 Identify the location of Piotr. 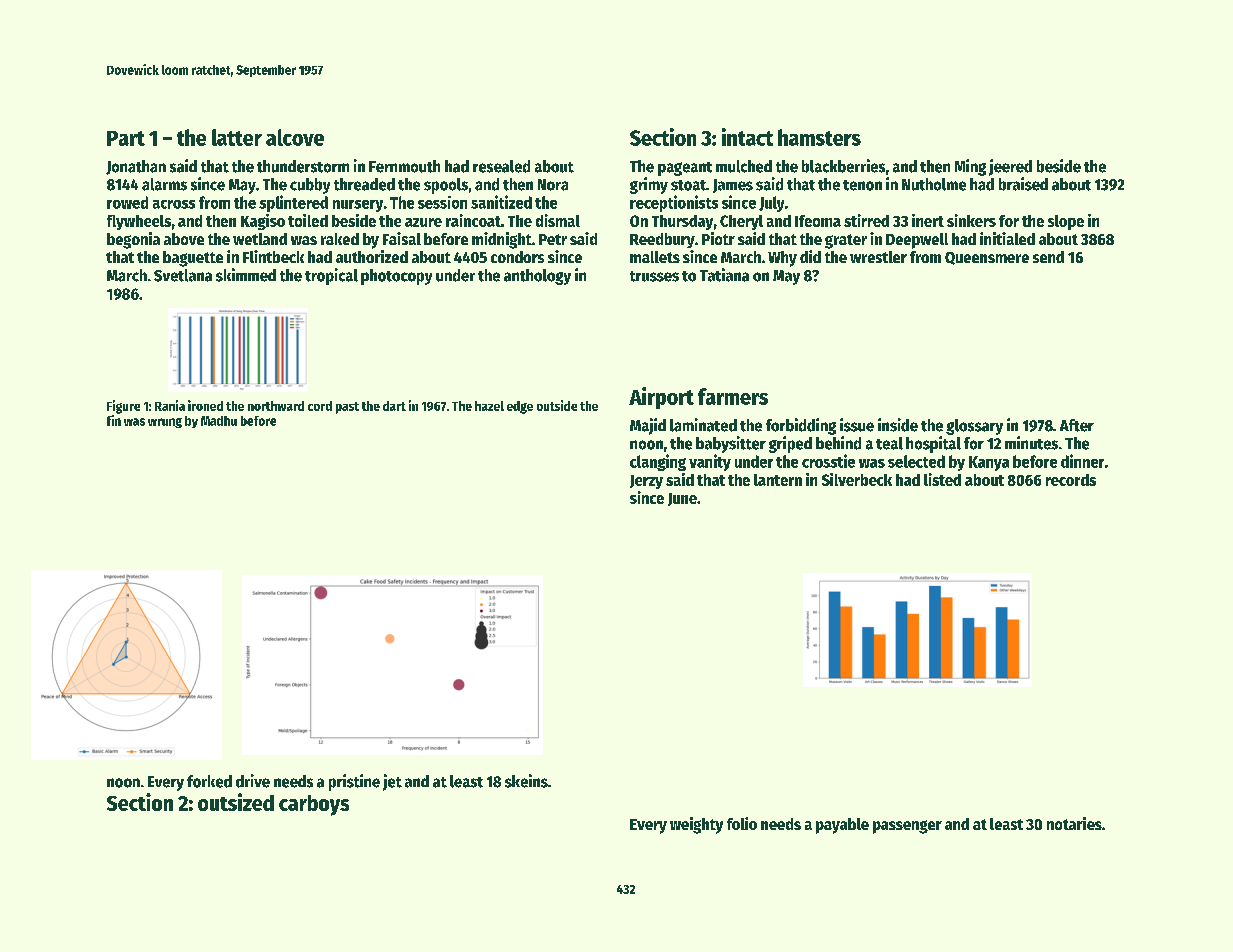
(718, 238).
